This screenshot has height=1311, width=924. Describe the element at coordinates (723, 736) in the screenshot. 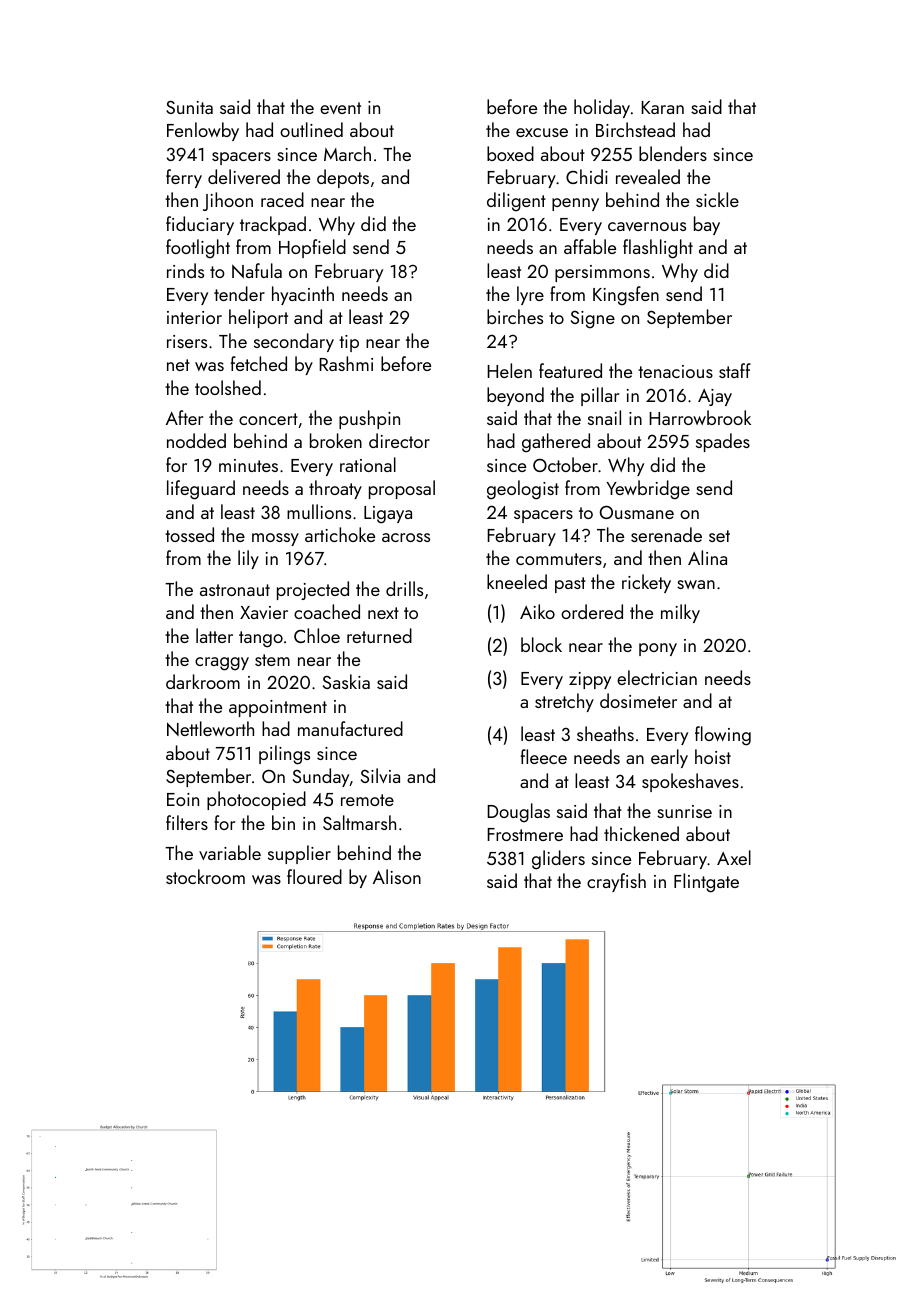

I see `flowing` at that location.
